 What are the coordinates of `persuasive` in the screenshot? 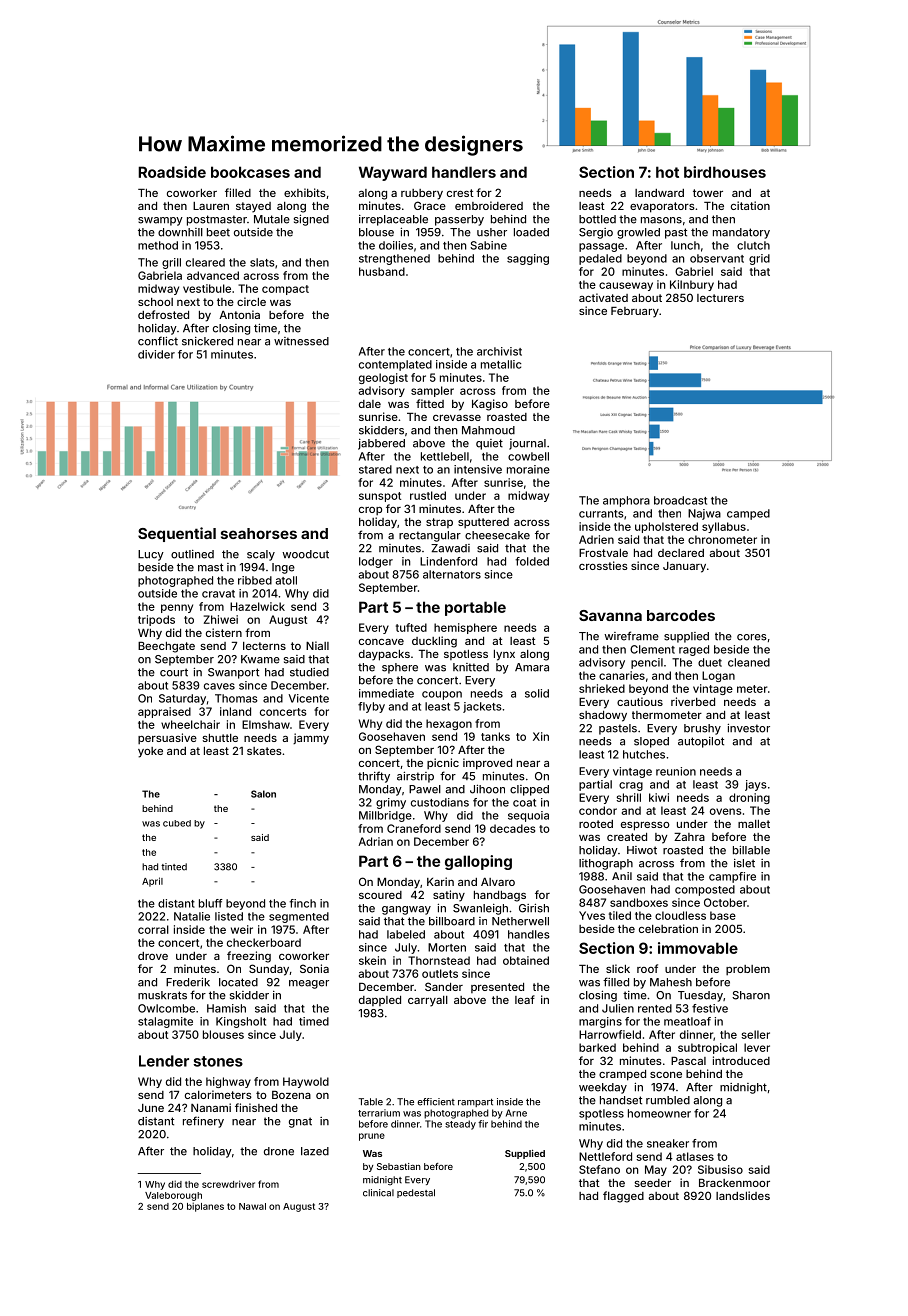 It's located at (167, 738).
